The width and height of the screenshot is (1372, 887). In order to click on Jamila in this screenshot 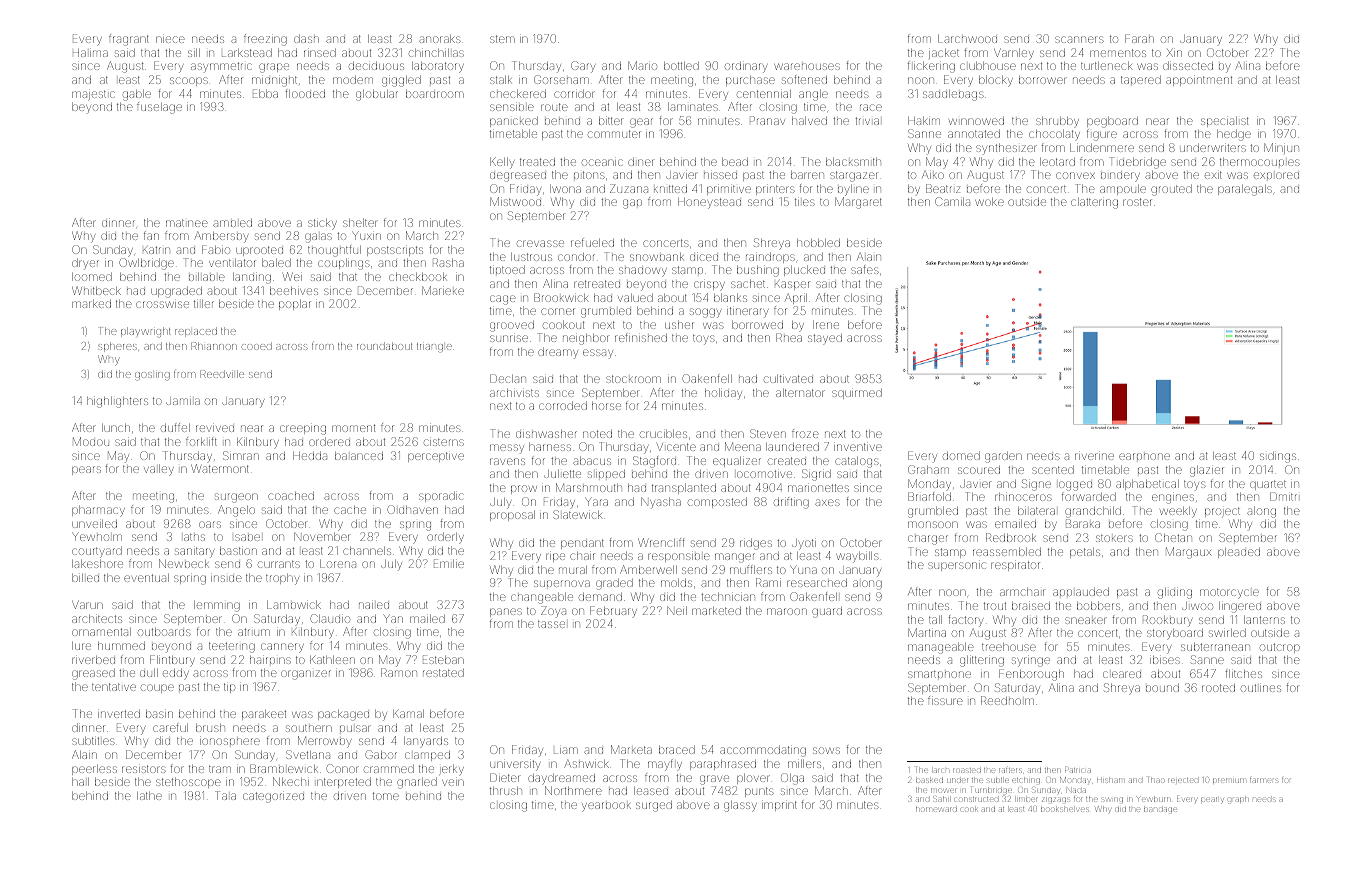, I will do `click(183, 401)`.
